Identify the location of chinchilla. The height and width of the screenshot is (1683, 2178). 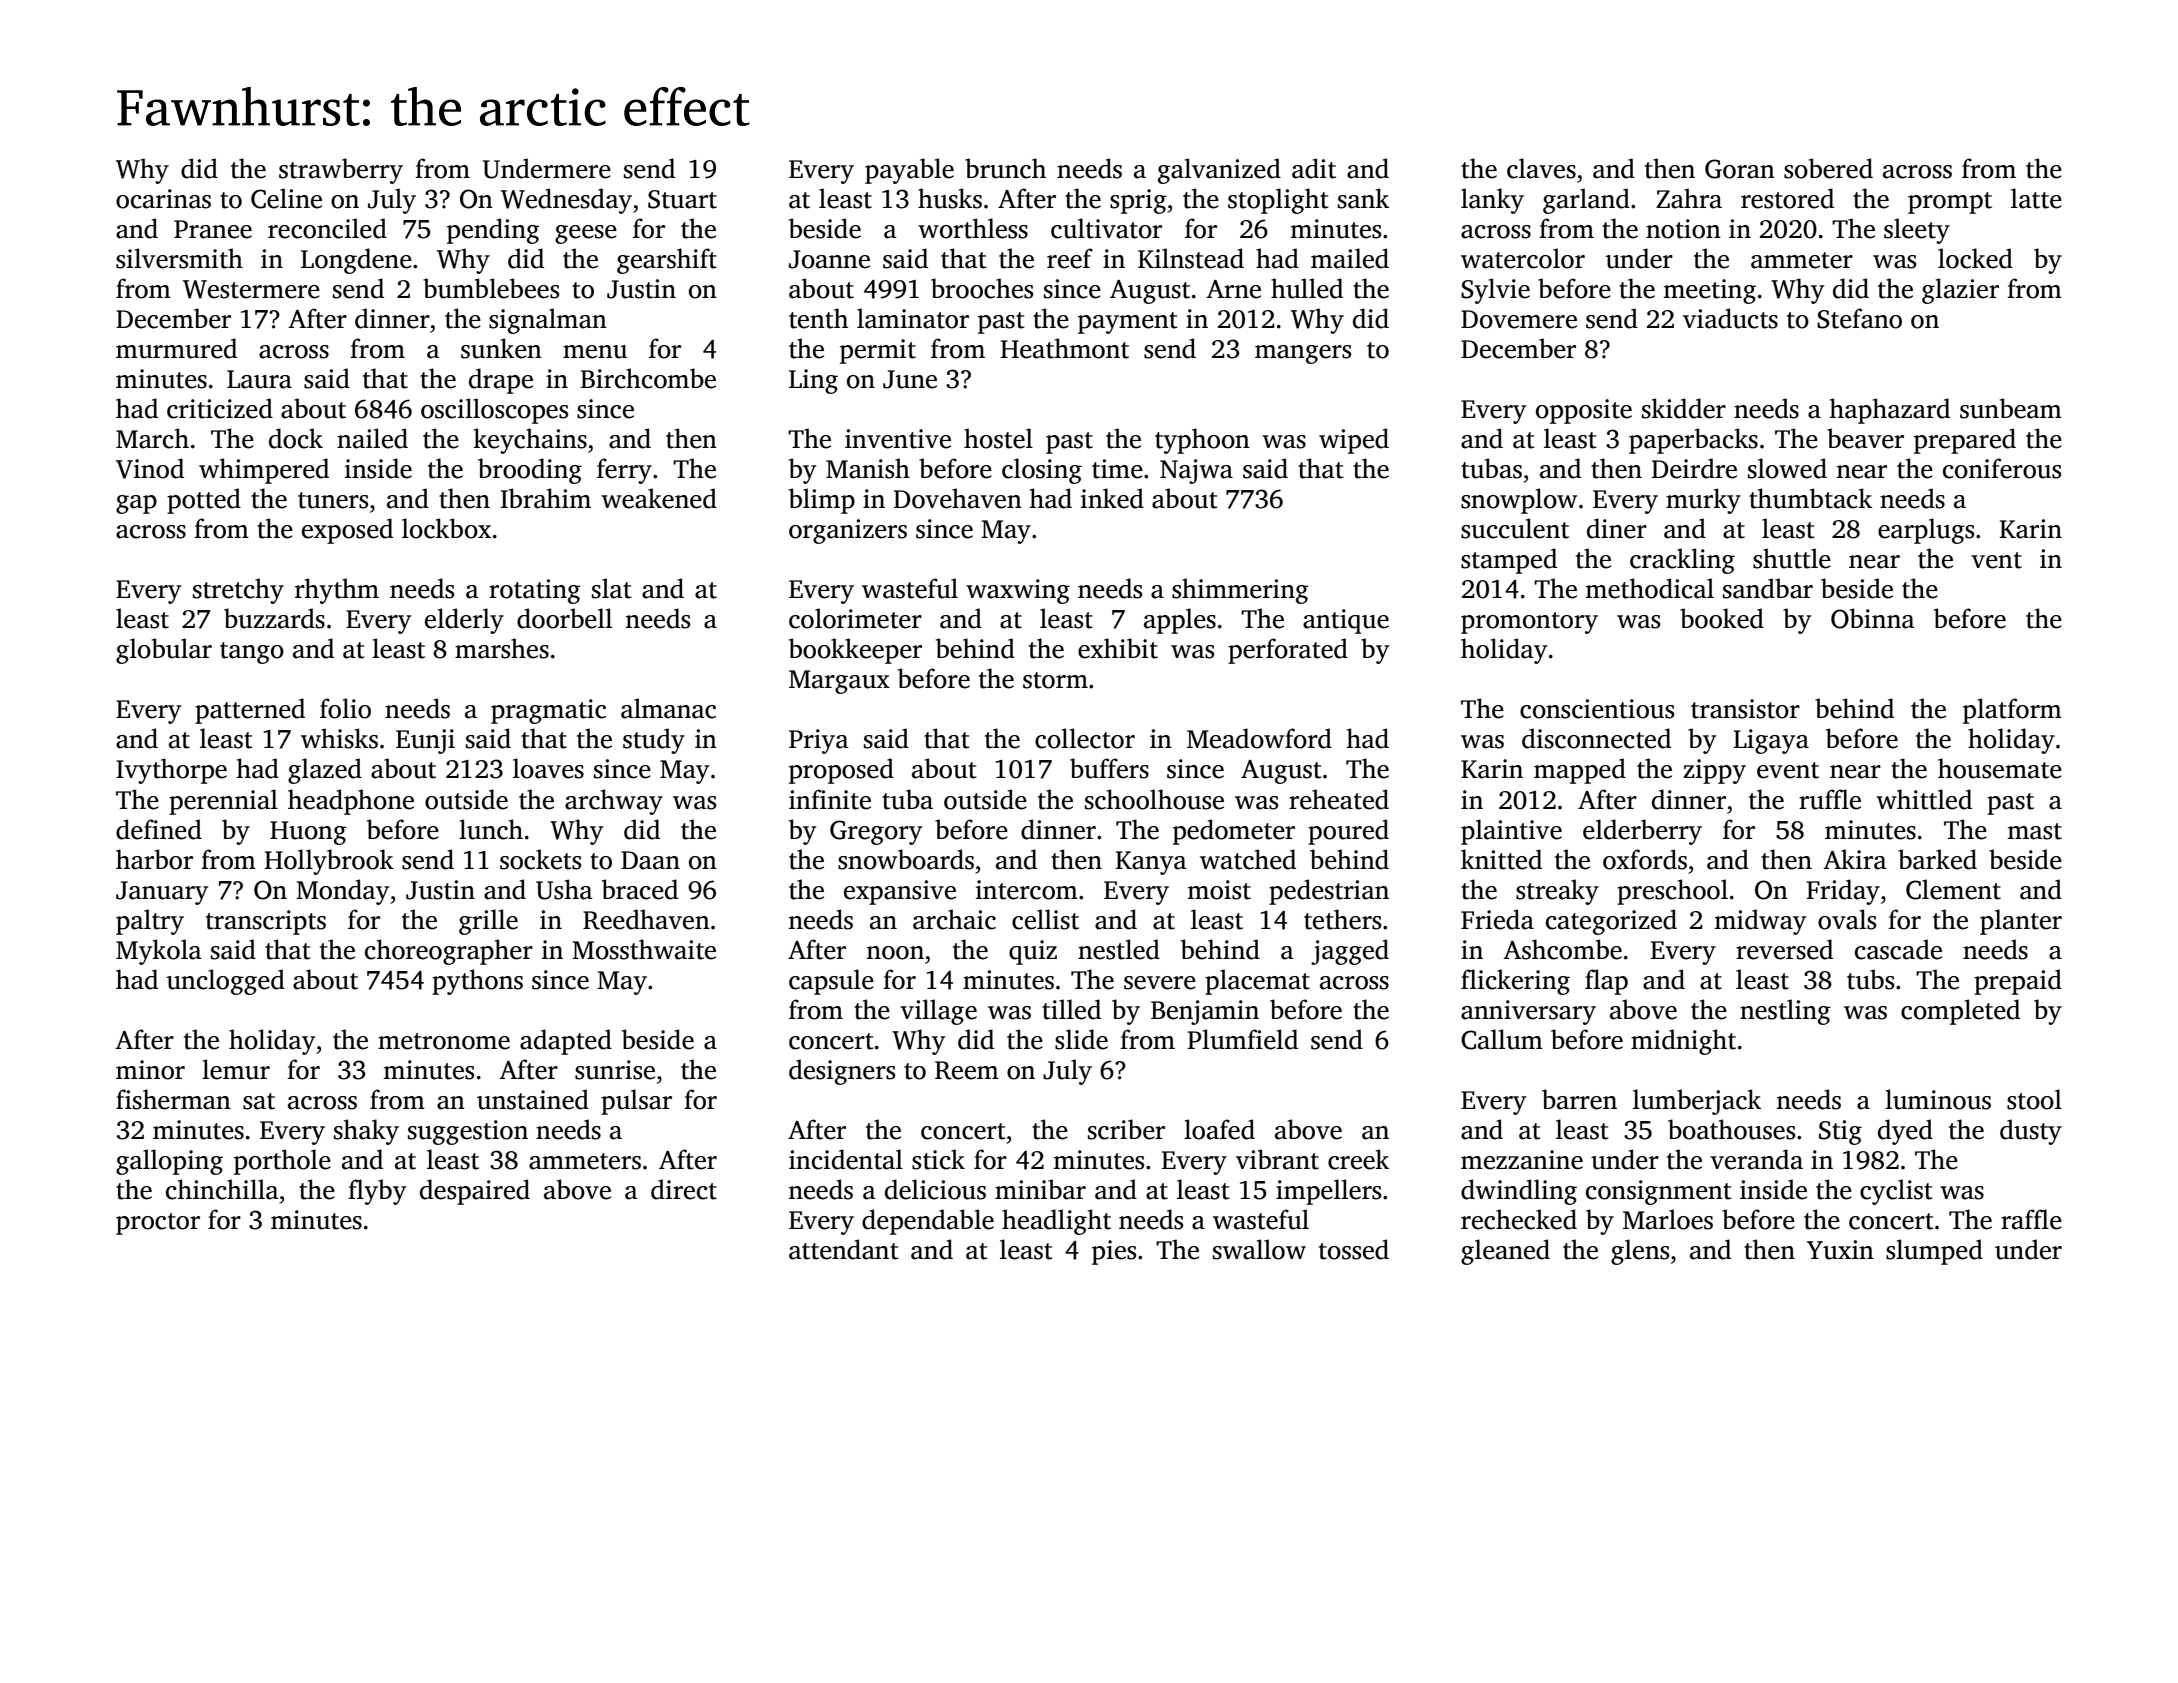
(222, 1189).
